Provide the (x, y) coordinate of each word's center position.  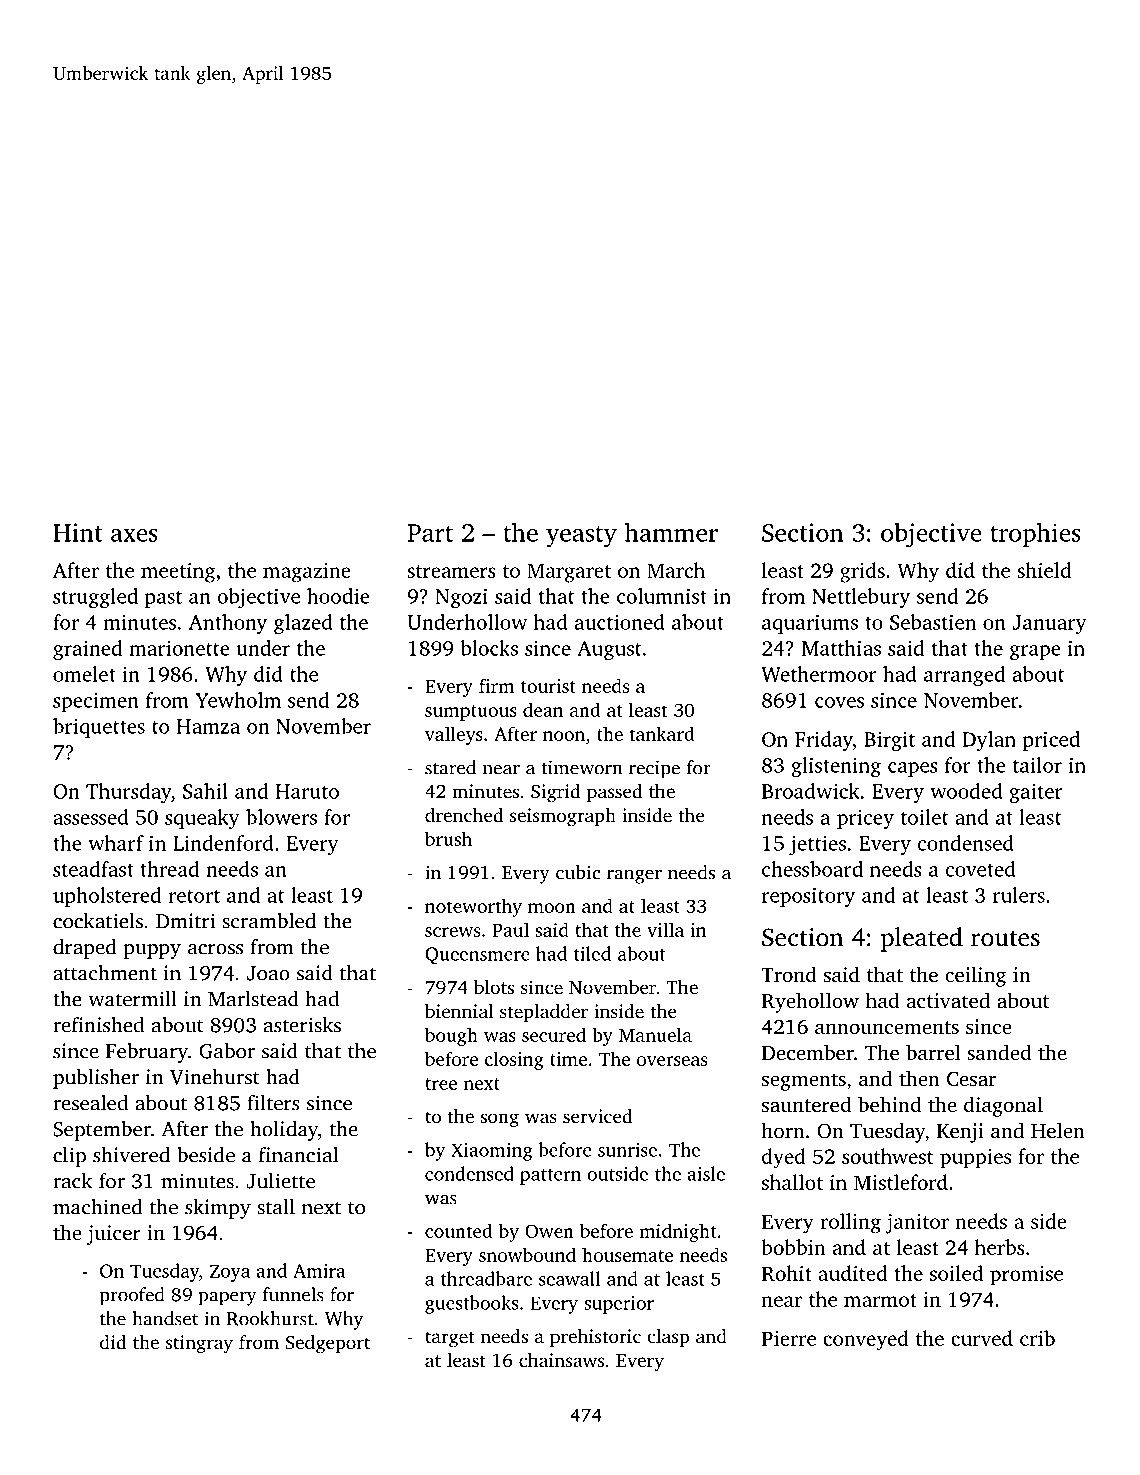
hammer (671, 532)
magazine (307, 573)
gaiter (1036, 794)
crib (1037, 1338)
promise (1026, 1276)
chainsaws (561, 1360)
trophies (1035, 535)
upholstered (107, 897)
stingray (199, 1344)
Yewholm (238, 700)
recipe (654, 769)
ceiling (975, 976)
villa (665, 929)
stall (276, 1207)
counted (459, 1230)
